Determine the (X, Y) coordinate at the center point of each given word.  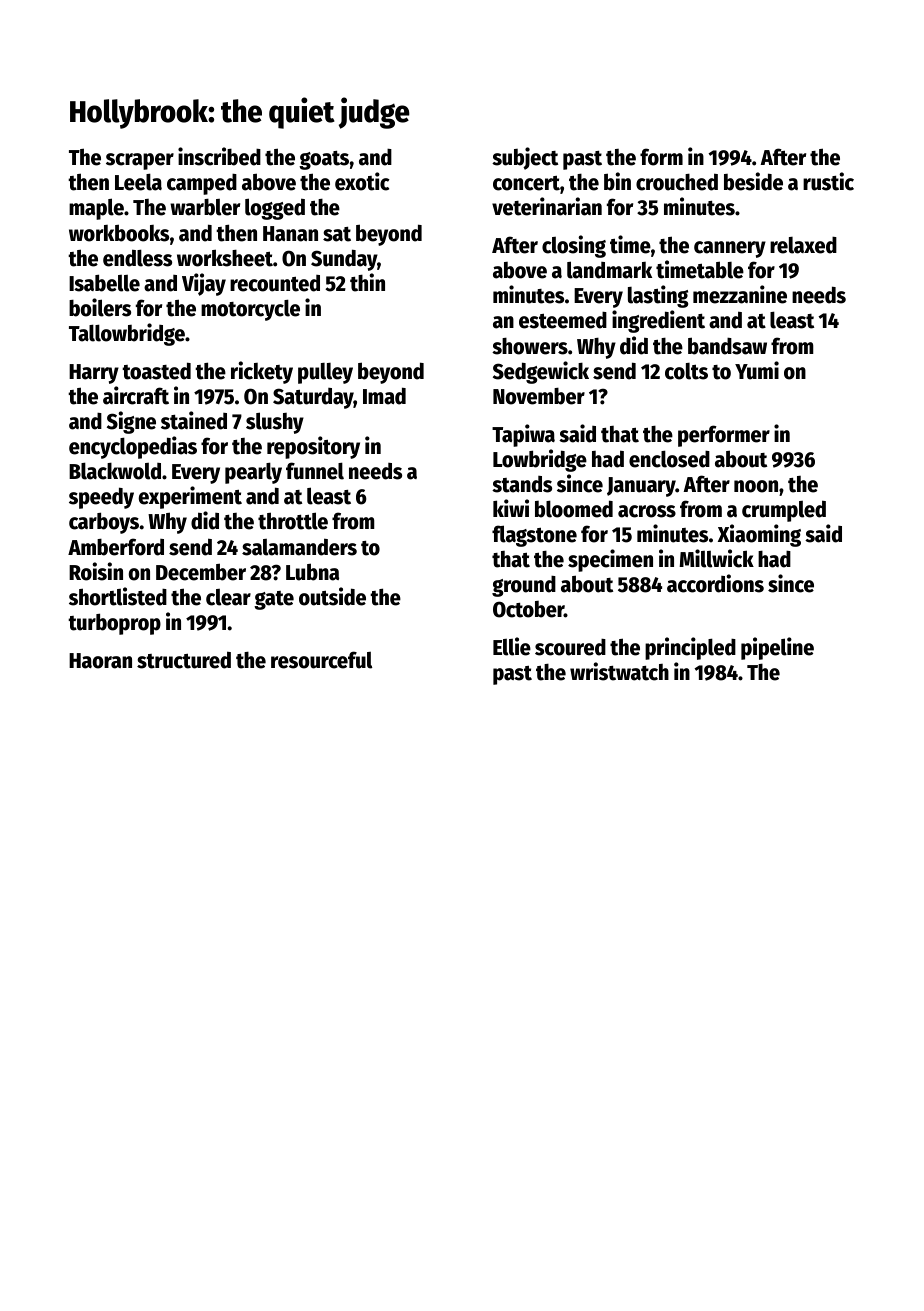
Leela (138, 182)
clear (228, 597)
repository (313, 447)
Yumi (757, 370)
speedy (101, 498)
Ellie (512, 646)
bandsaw (727, 346)
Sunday (344, 260)
